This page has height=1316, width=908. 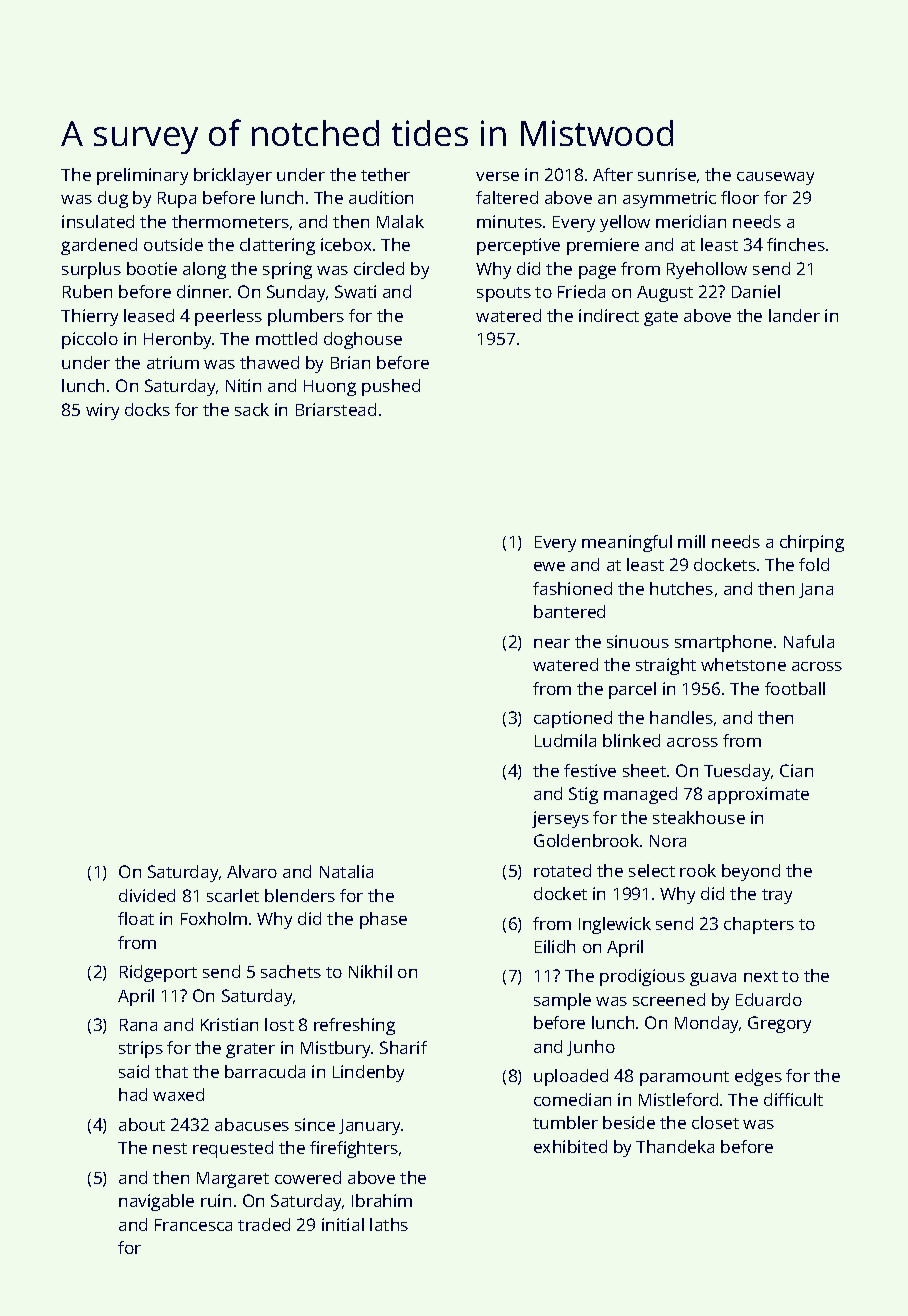 What do you see at coordinates (613, 174) in the page?
I see `After` at bounding box center [613, 174].
